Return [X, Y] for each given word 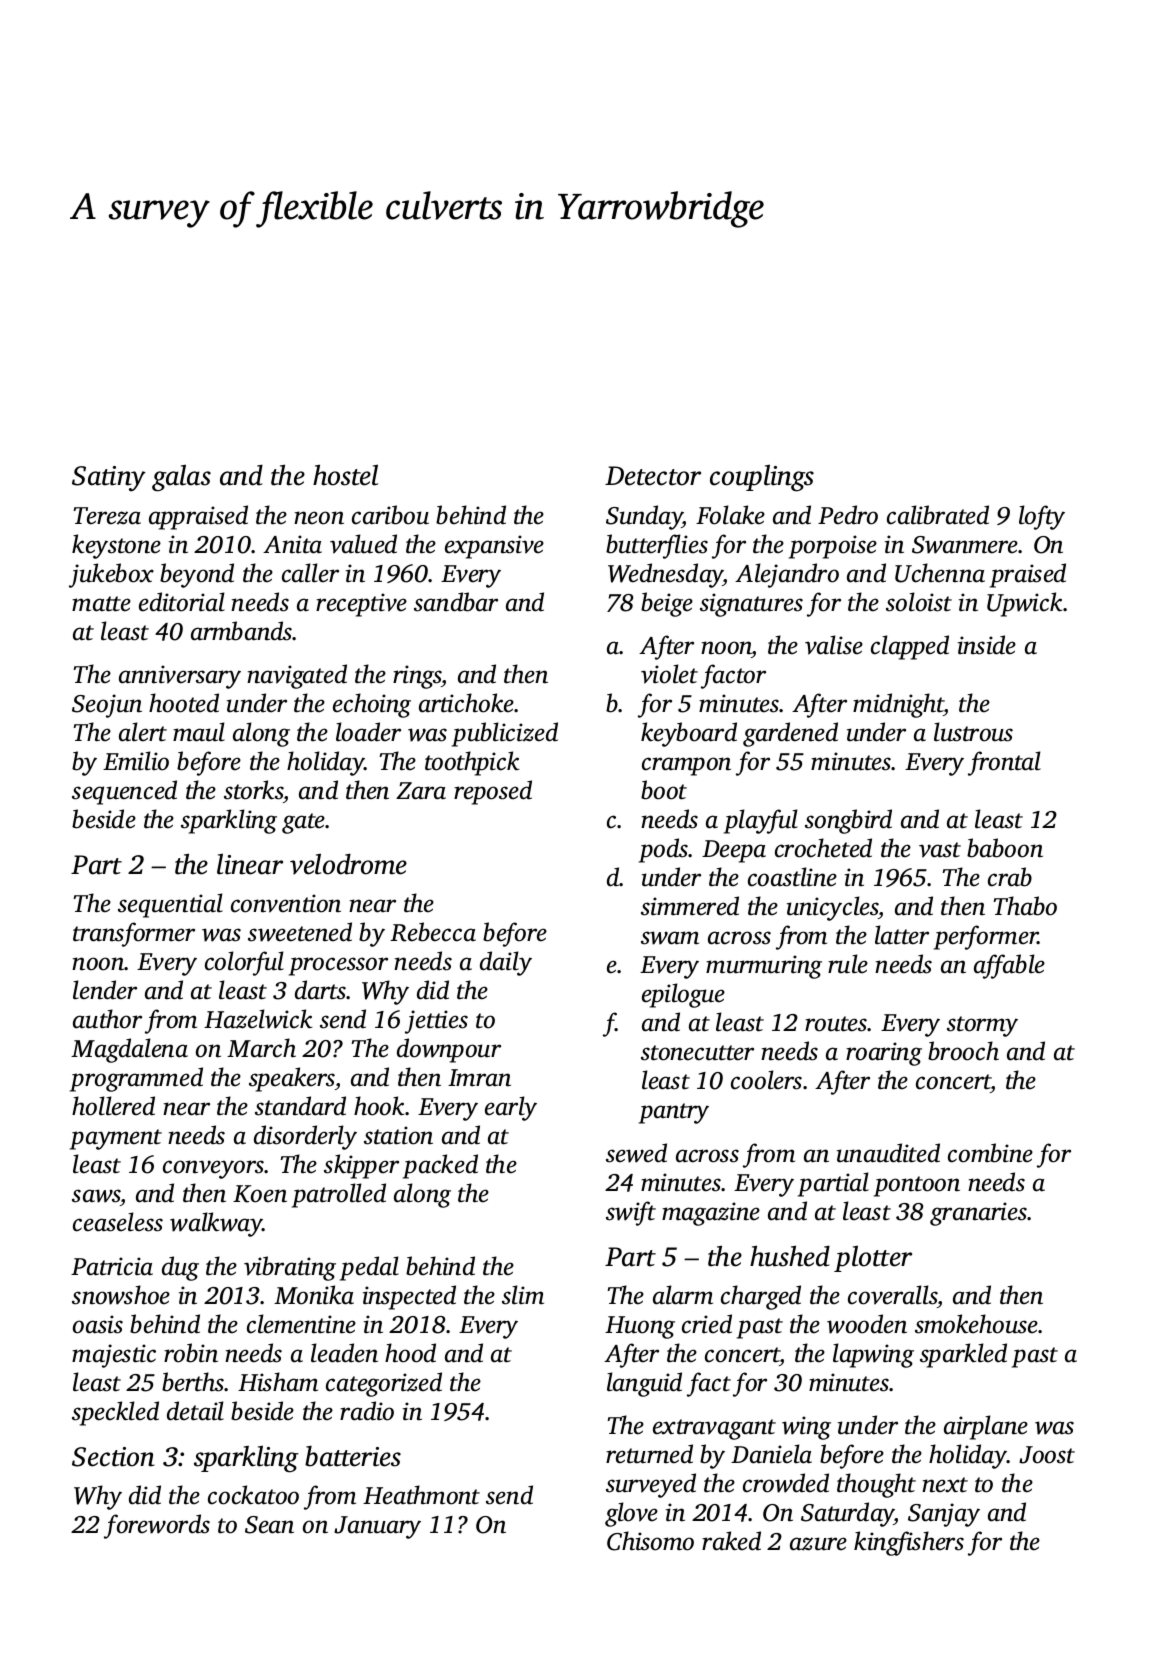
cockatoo [253, 1495]
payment [116, 1139]
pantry [674, 1113]
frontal [1004, 763]
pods [664, 850]
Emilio [136, 761]
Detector [653, 476]
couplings [762, 478]
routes [836, 1024]
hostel [345, 475]
